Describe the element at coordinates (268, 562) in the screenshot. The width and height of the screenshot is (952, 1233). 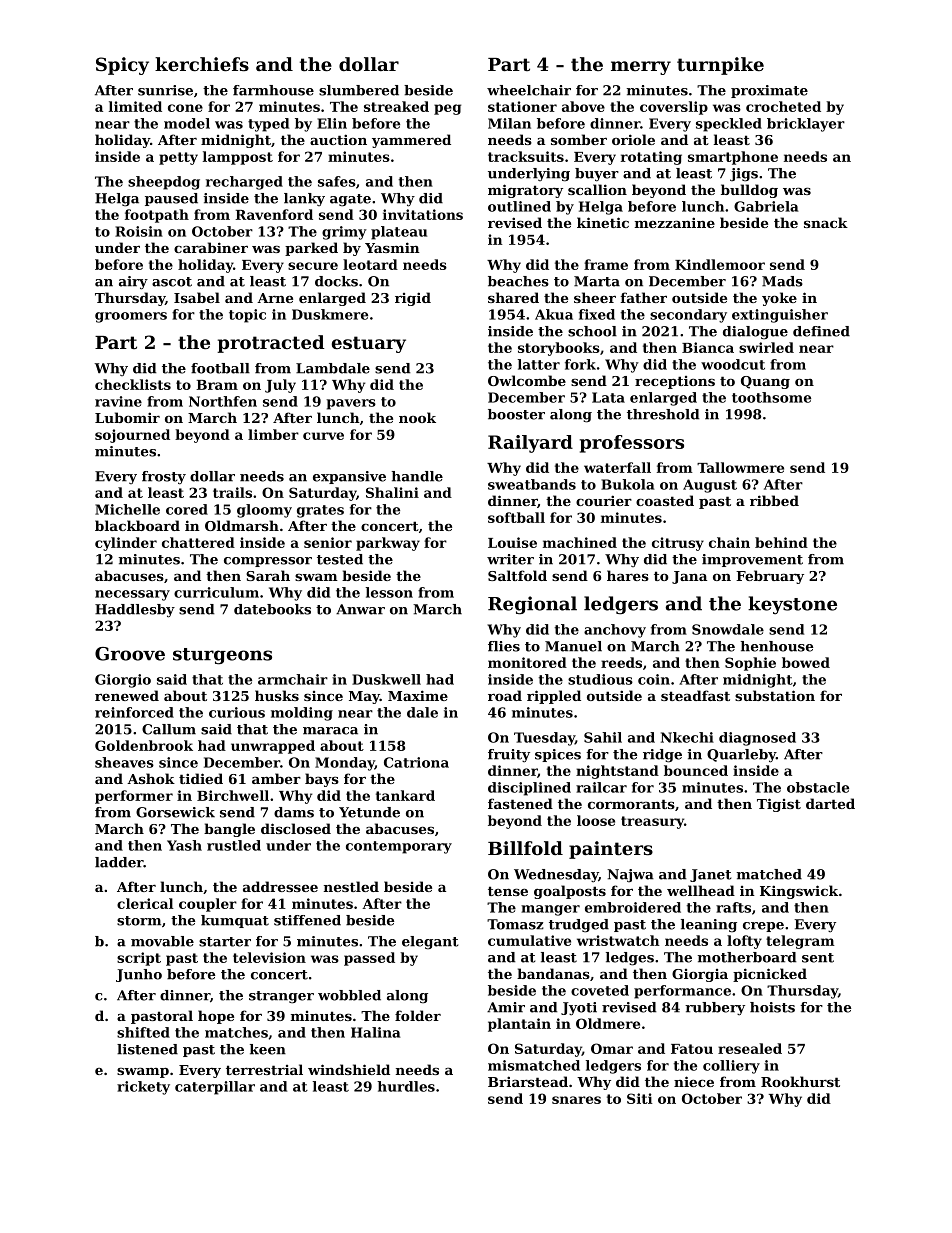
I see `compressor` at that location.
